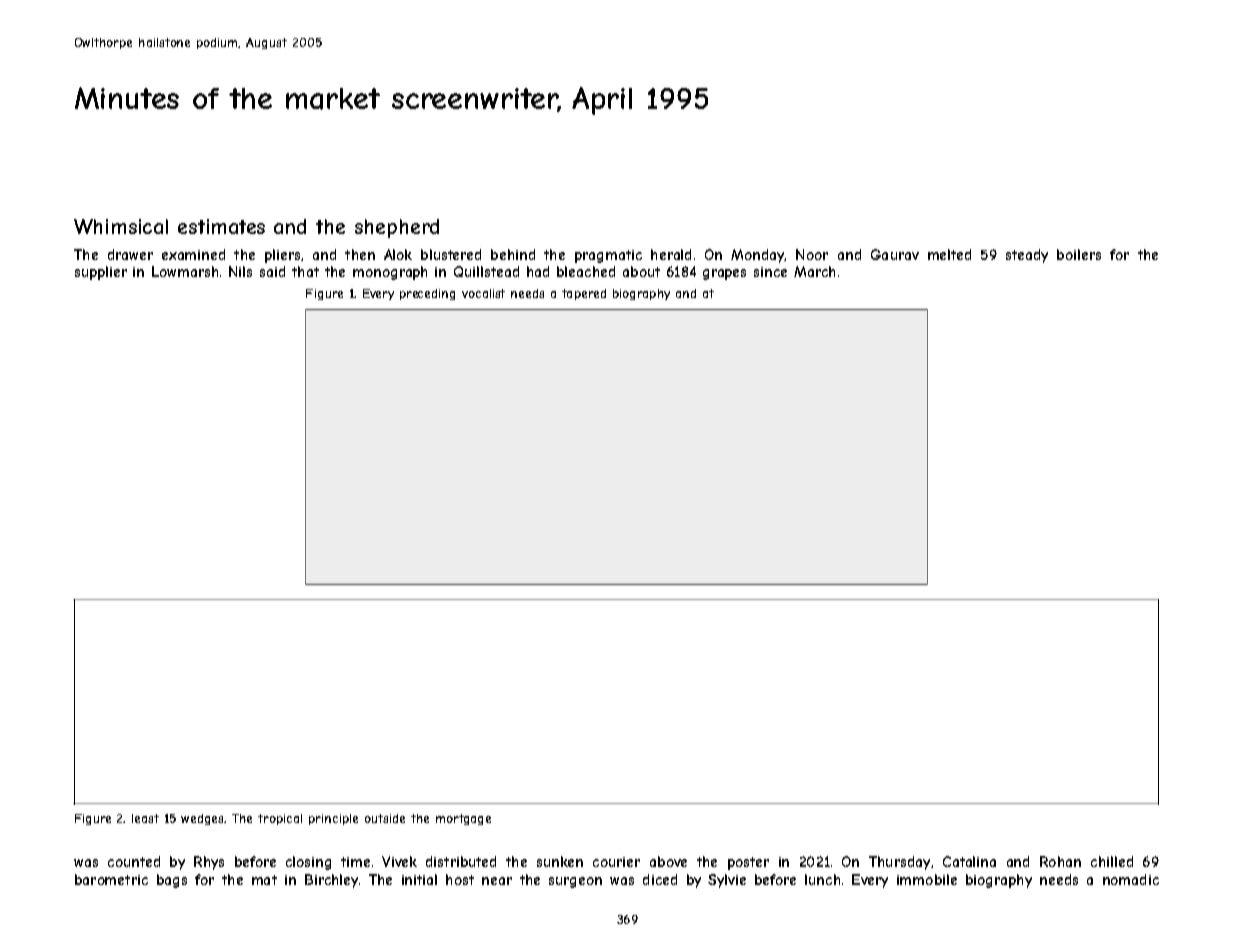  I want to click on vocalist, so click(483, 293).
